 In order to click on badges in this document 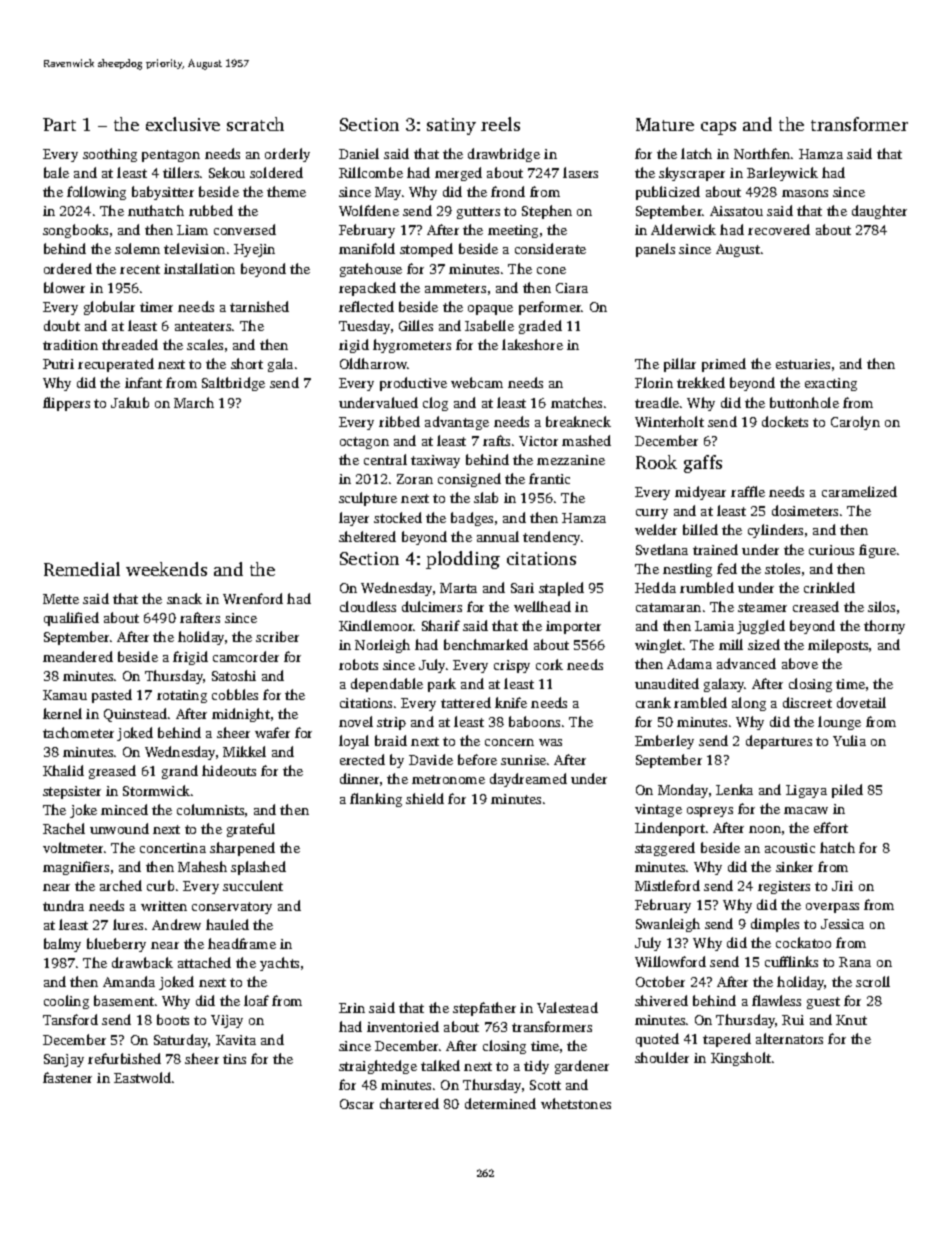, I will do `click(472, 519)`.
